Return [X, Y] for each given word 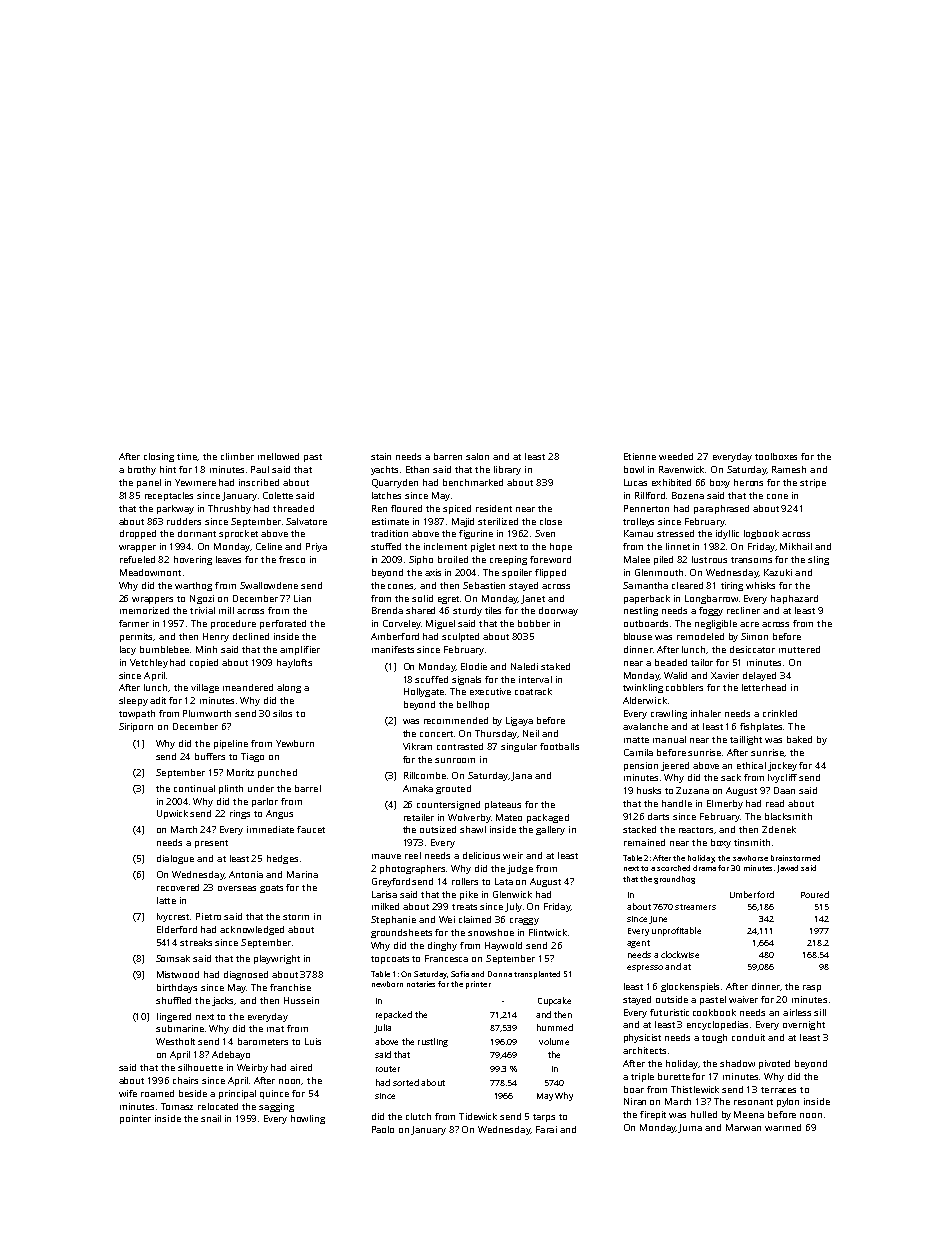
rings [240, 814]
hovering [193, 560]
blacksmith [788, 816]
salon [477, 456]
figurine [476, 534]
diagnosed [246, 975]
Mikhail [796, 546]
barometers [263, 1041]
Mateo [509, 817]
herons [748, 482]
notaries [421, 984]
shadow [737, 1063]
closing [159, 457]
